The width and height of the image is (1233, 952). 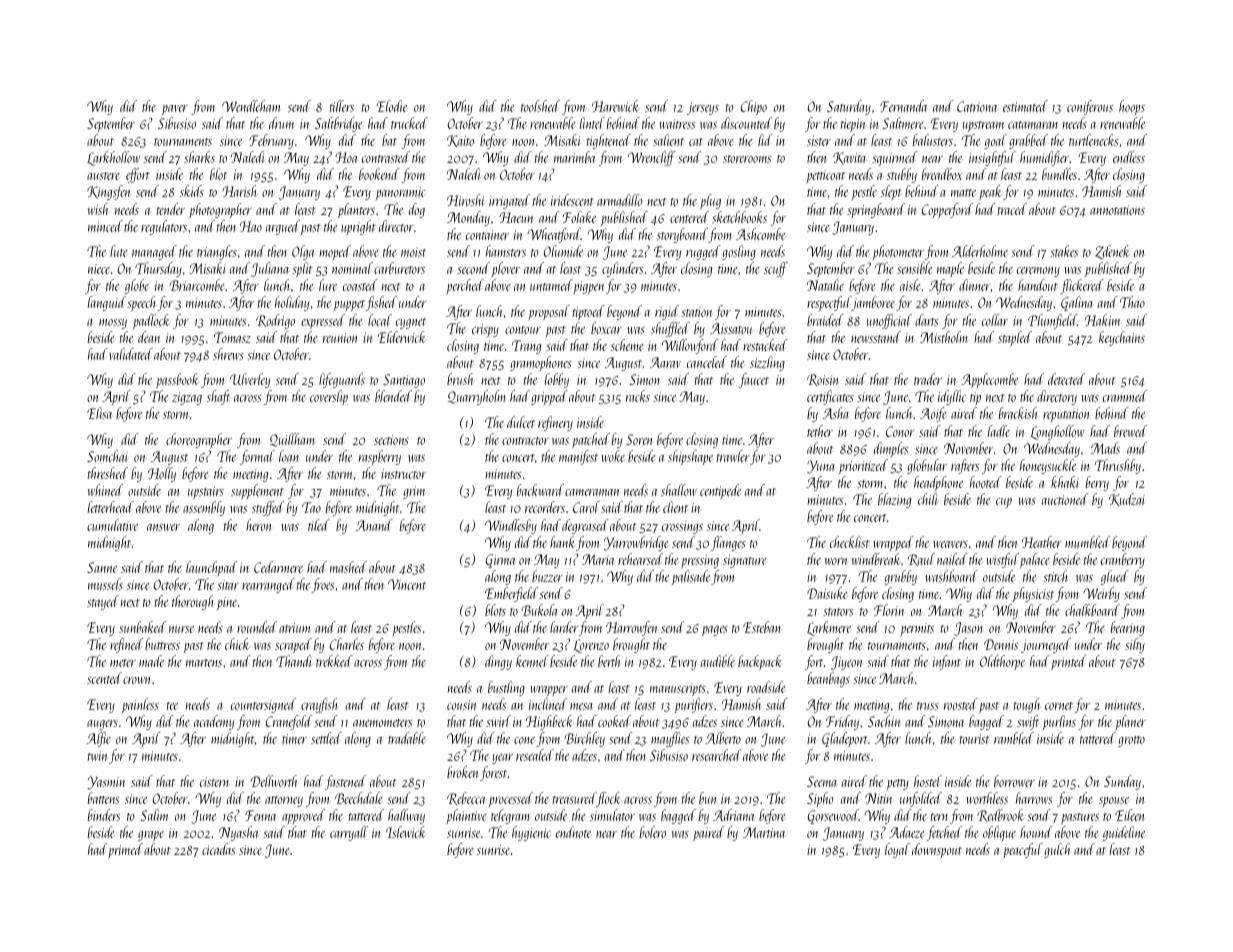 I want to click on bearing, so click(x=1128, y=628).
